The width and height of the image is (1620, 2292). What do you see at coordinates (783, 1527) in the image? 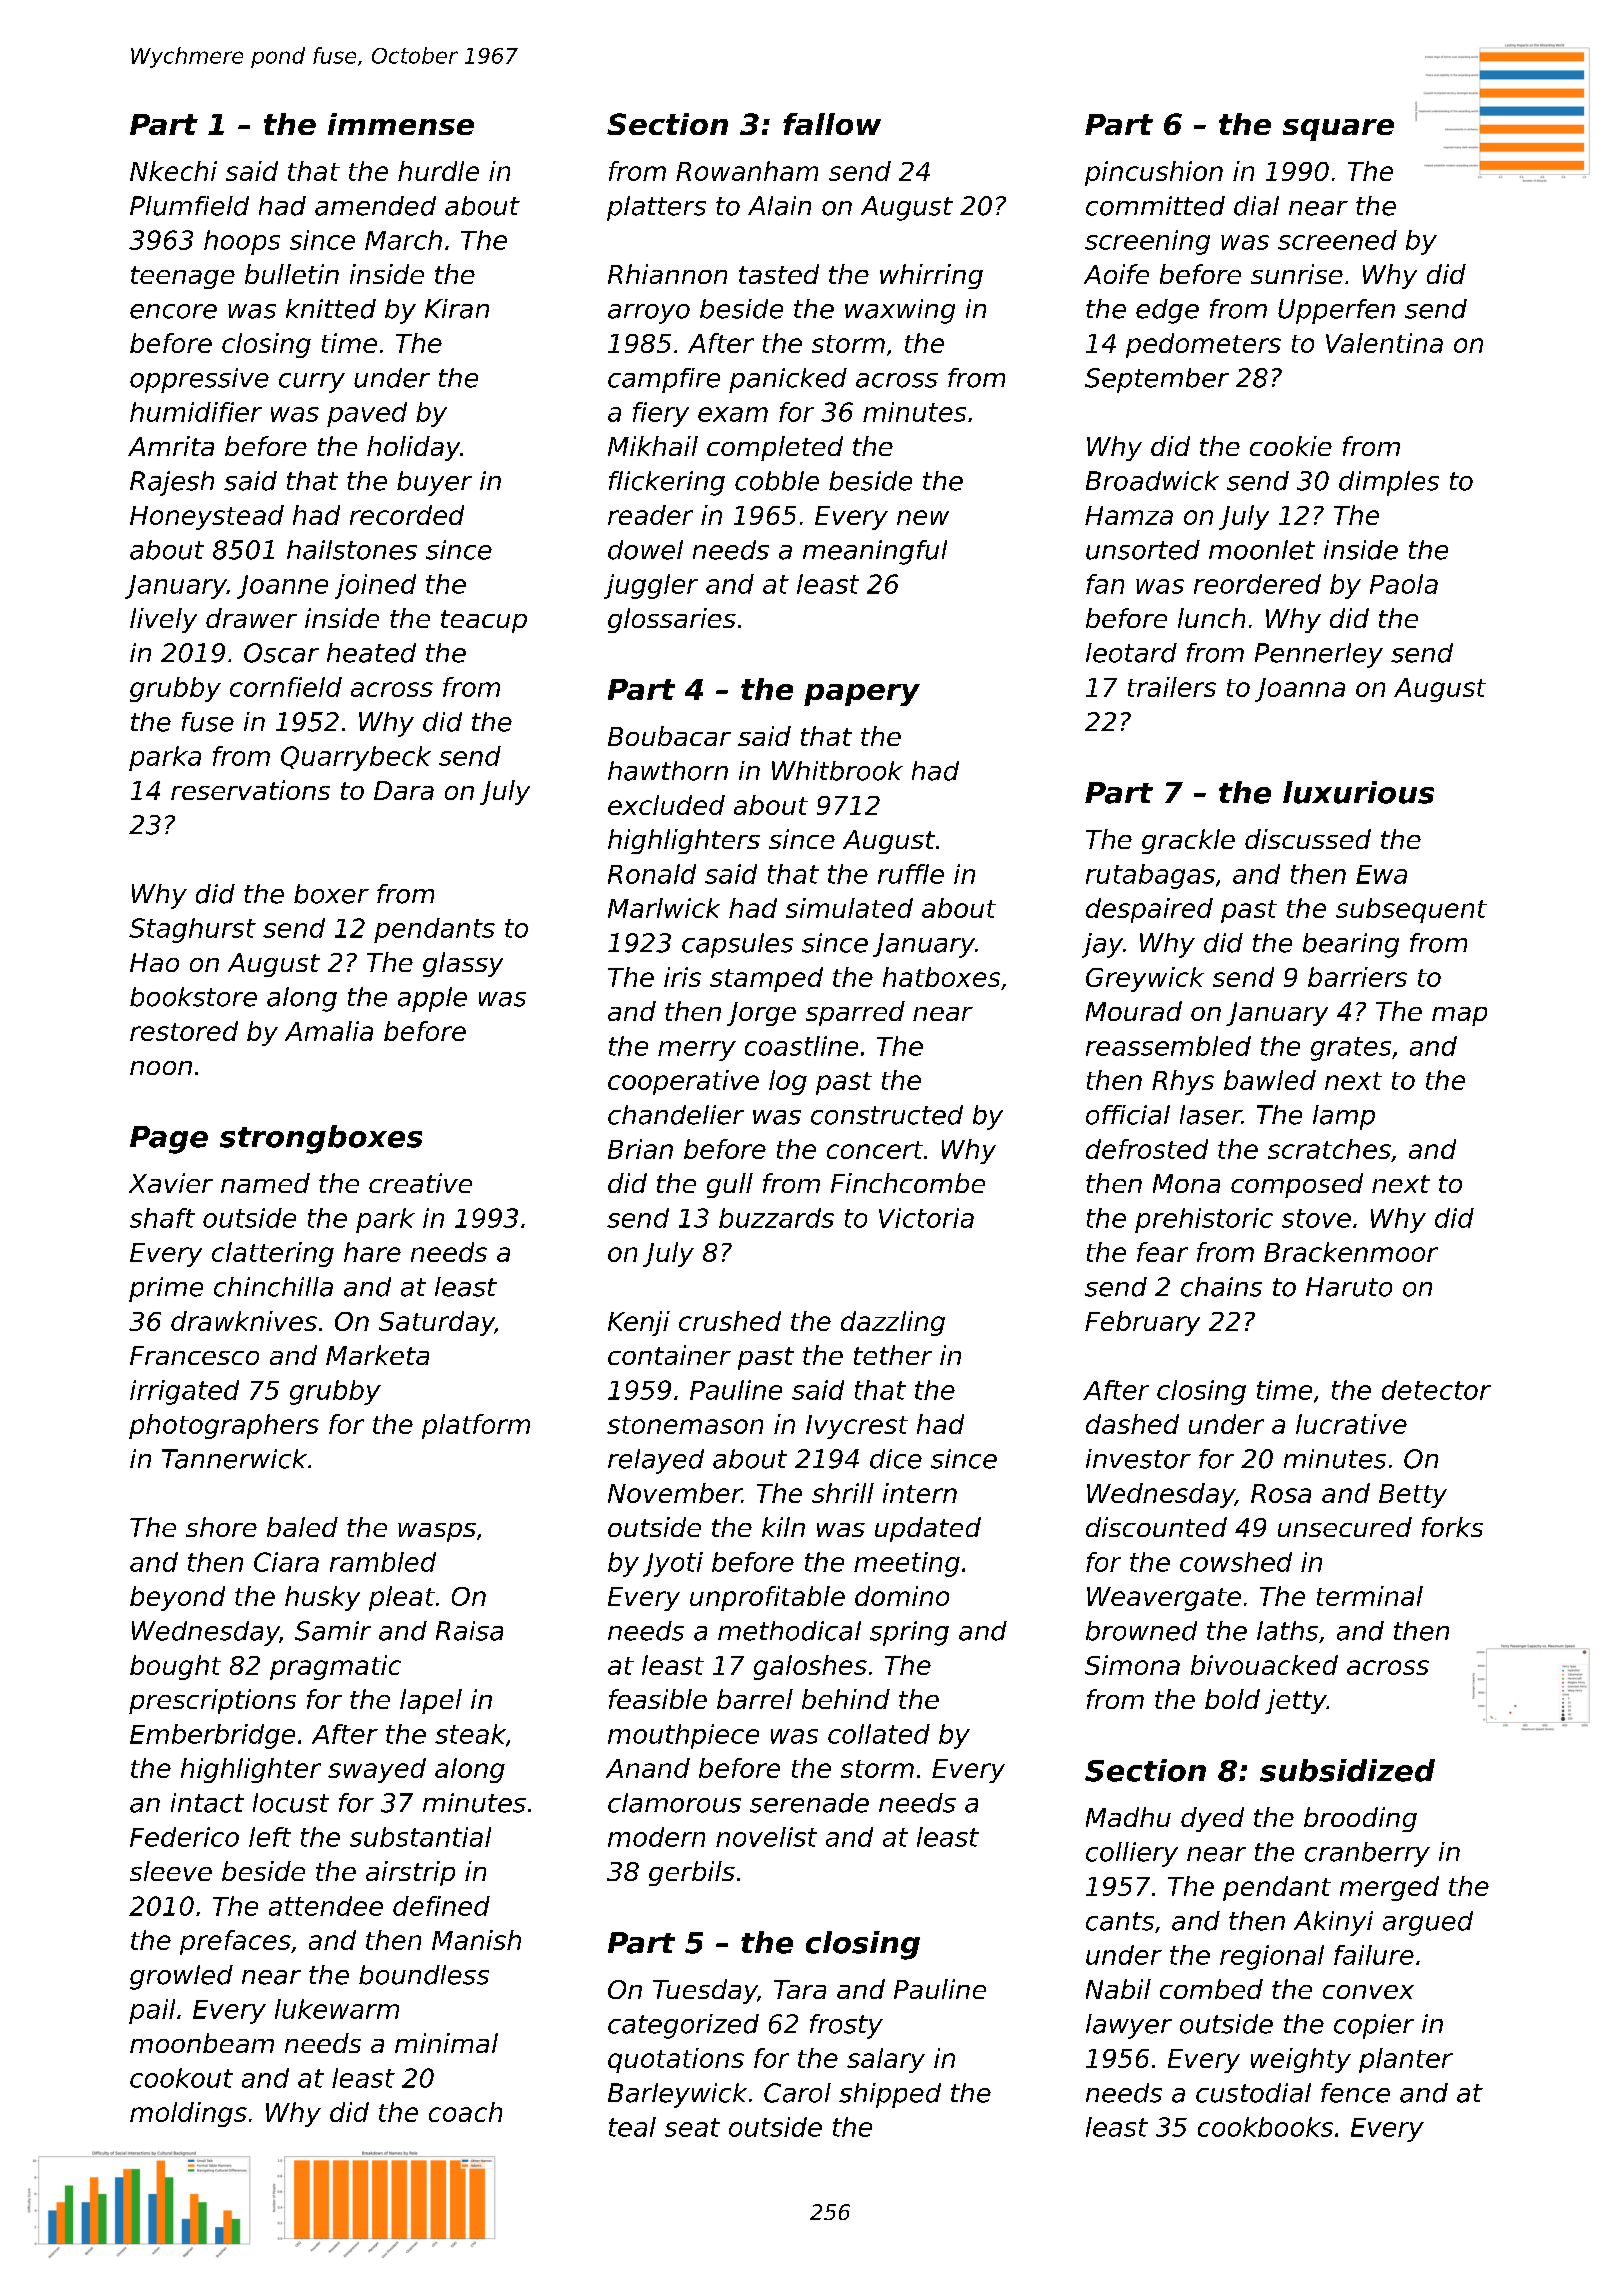
I see `kiln` at bounding box center [783, 1527].
